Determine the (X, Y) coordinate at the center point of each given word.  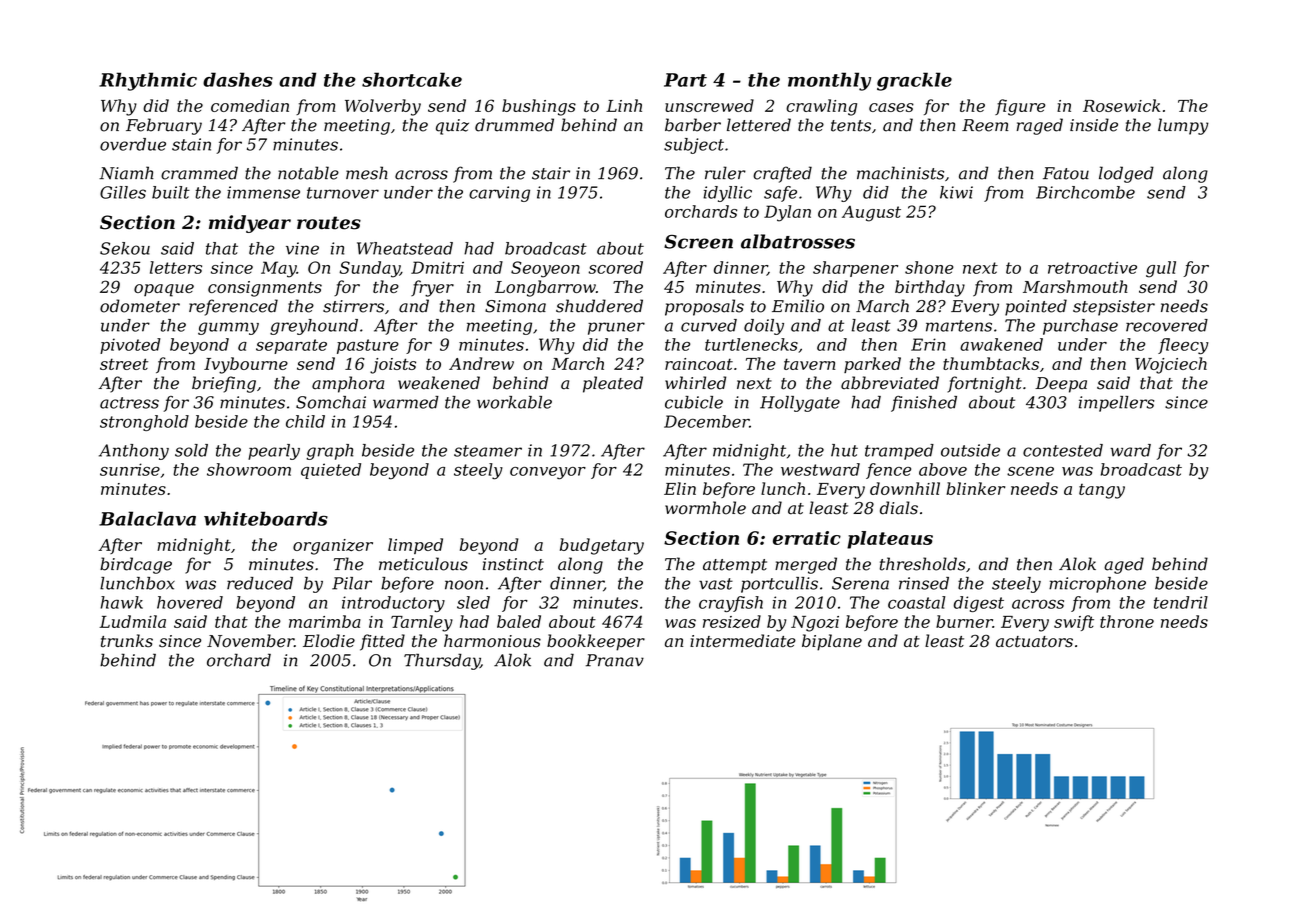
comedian (250, 105)
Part (685, 80)
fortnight (985, 384)
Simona (515, 306)
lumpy (1183, 126)
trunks (127, 641)
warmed (406, 402)
